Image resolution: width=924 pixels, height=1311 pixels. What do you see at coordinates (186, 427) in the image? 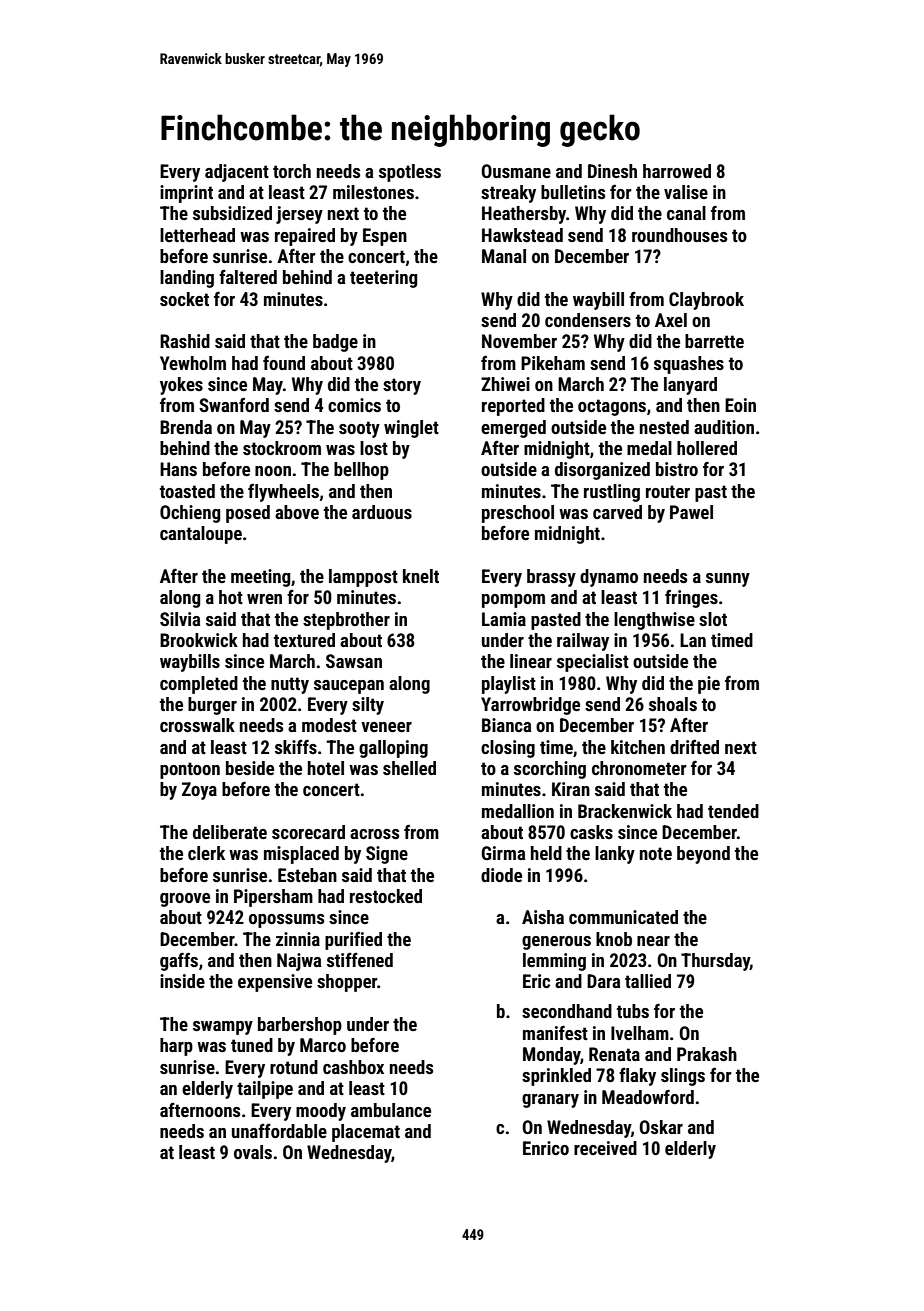
I see `Brenda` at bounding box center [186, 427].
